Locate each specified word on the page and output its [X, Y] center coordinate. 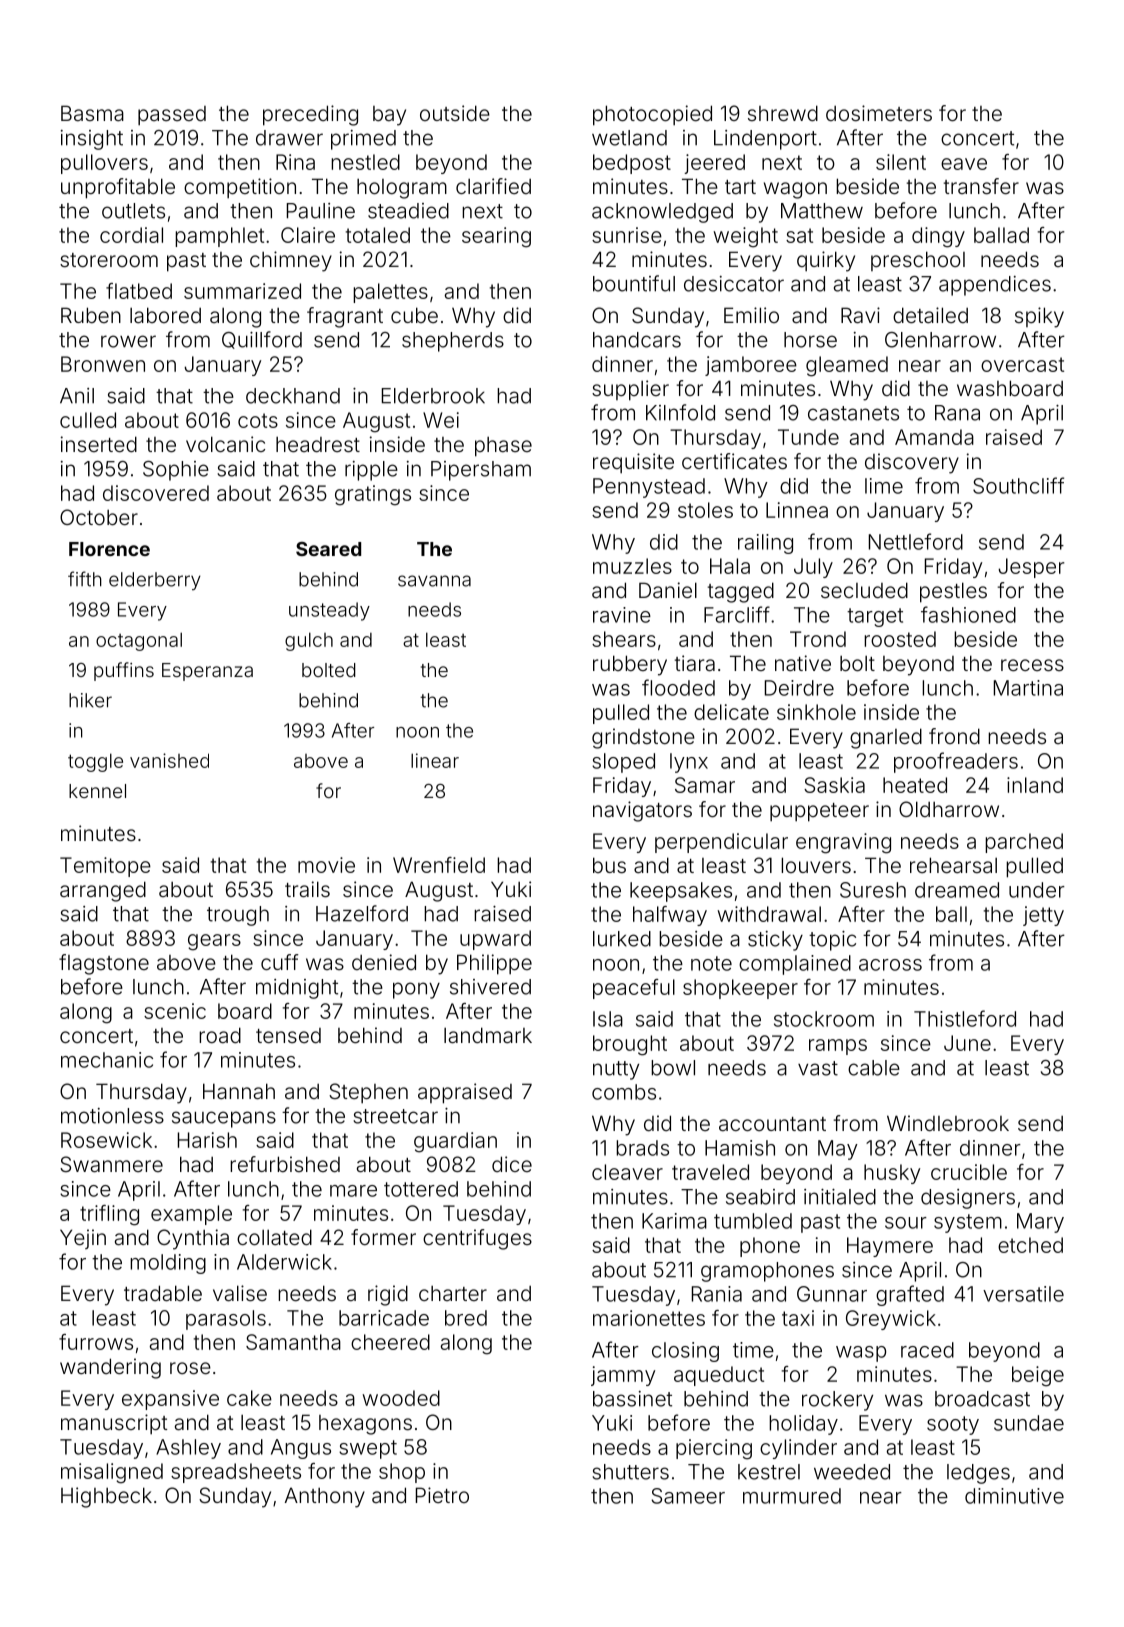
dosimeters [879, 113]
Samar [705, 785]
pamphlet [219, 237]
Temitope [105, 867]
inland [1035, 785]
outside [455, 113]
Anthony [325, 1497]
